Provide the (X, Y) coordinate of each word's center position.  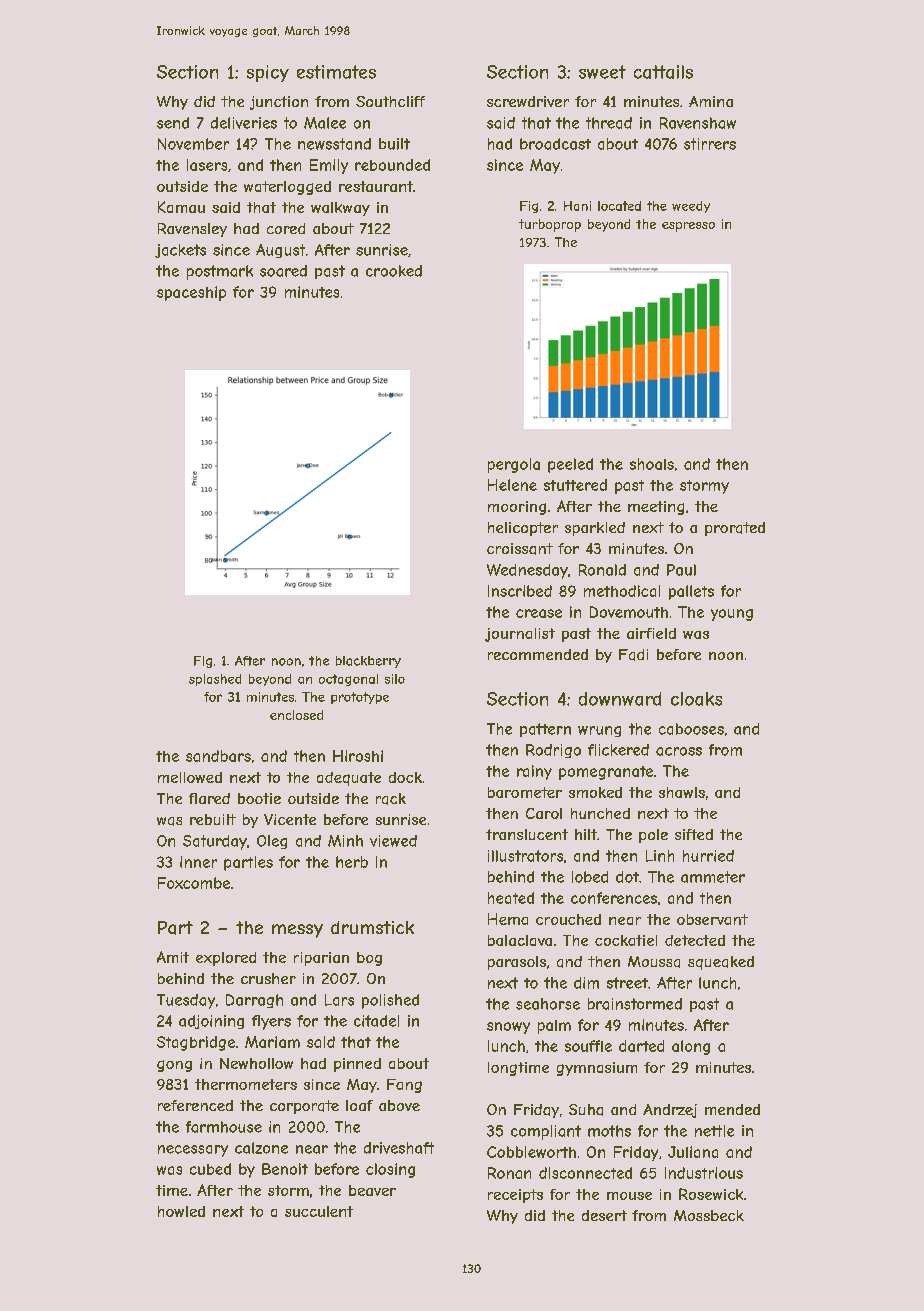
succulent (319, 1211)
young (732, 615)
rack (391, 799)
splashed (215, 680)
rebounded (392, 165)
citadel (376, 1021)
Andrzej (670, 1111)
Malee (325, 123)
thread (609, 123)
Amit (173, 957)
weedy (691, 207)
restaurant (376, 186)
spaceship (191, 293)
